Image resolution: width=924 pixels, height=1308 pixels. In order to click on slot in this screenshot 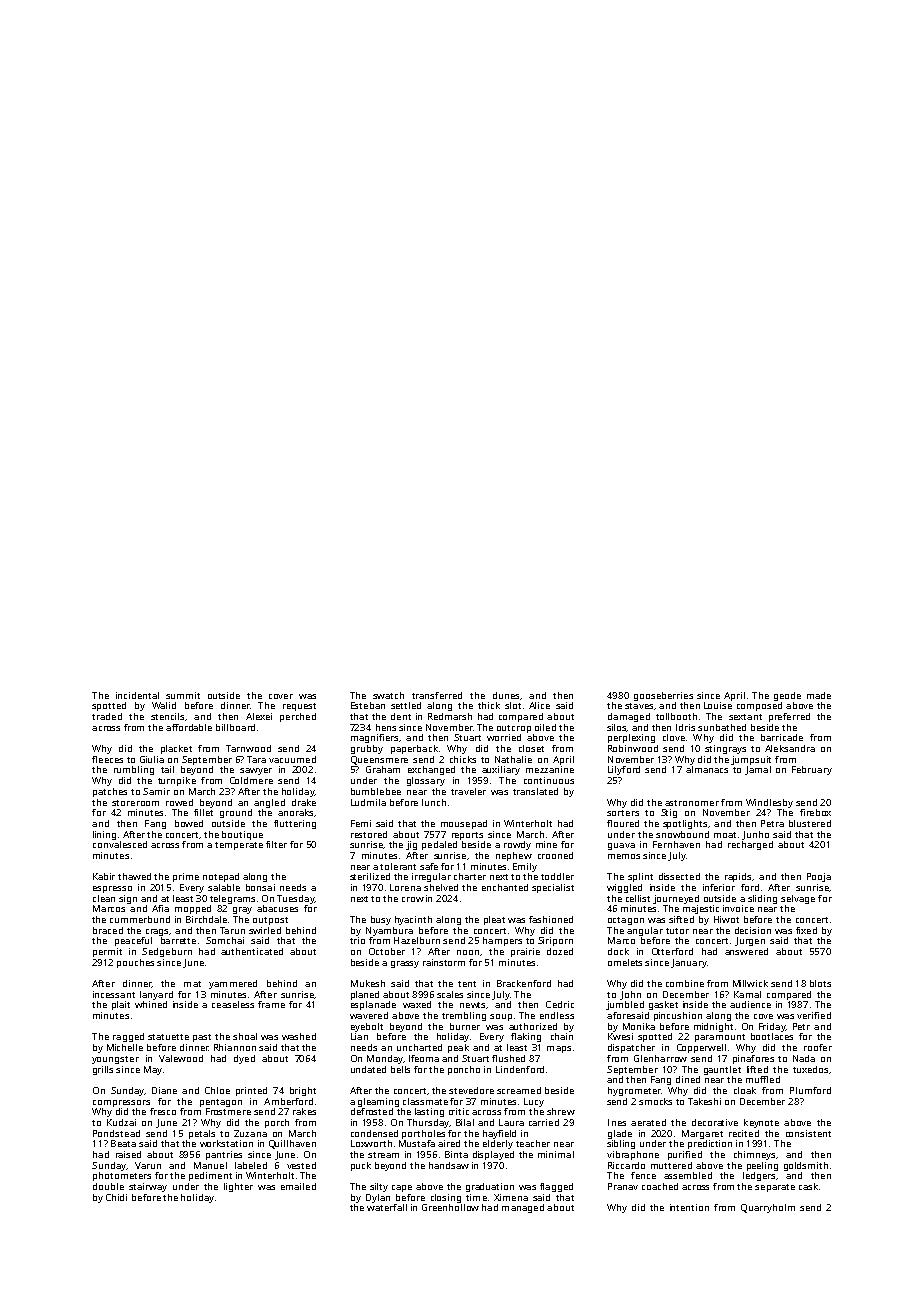, I will do `click(513, 705)`.
